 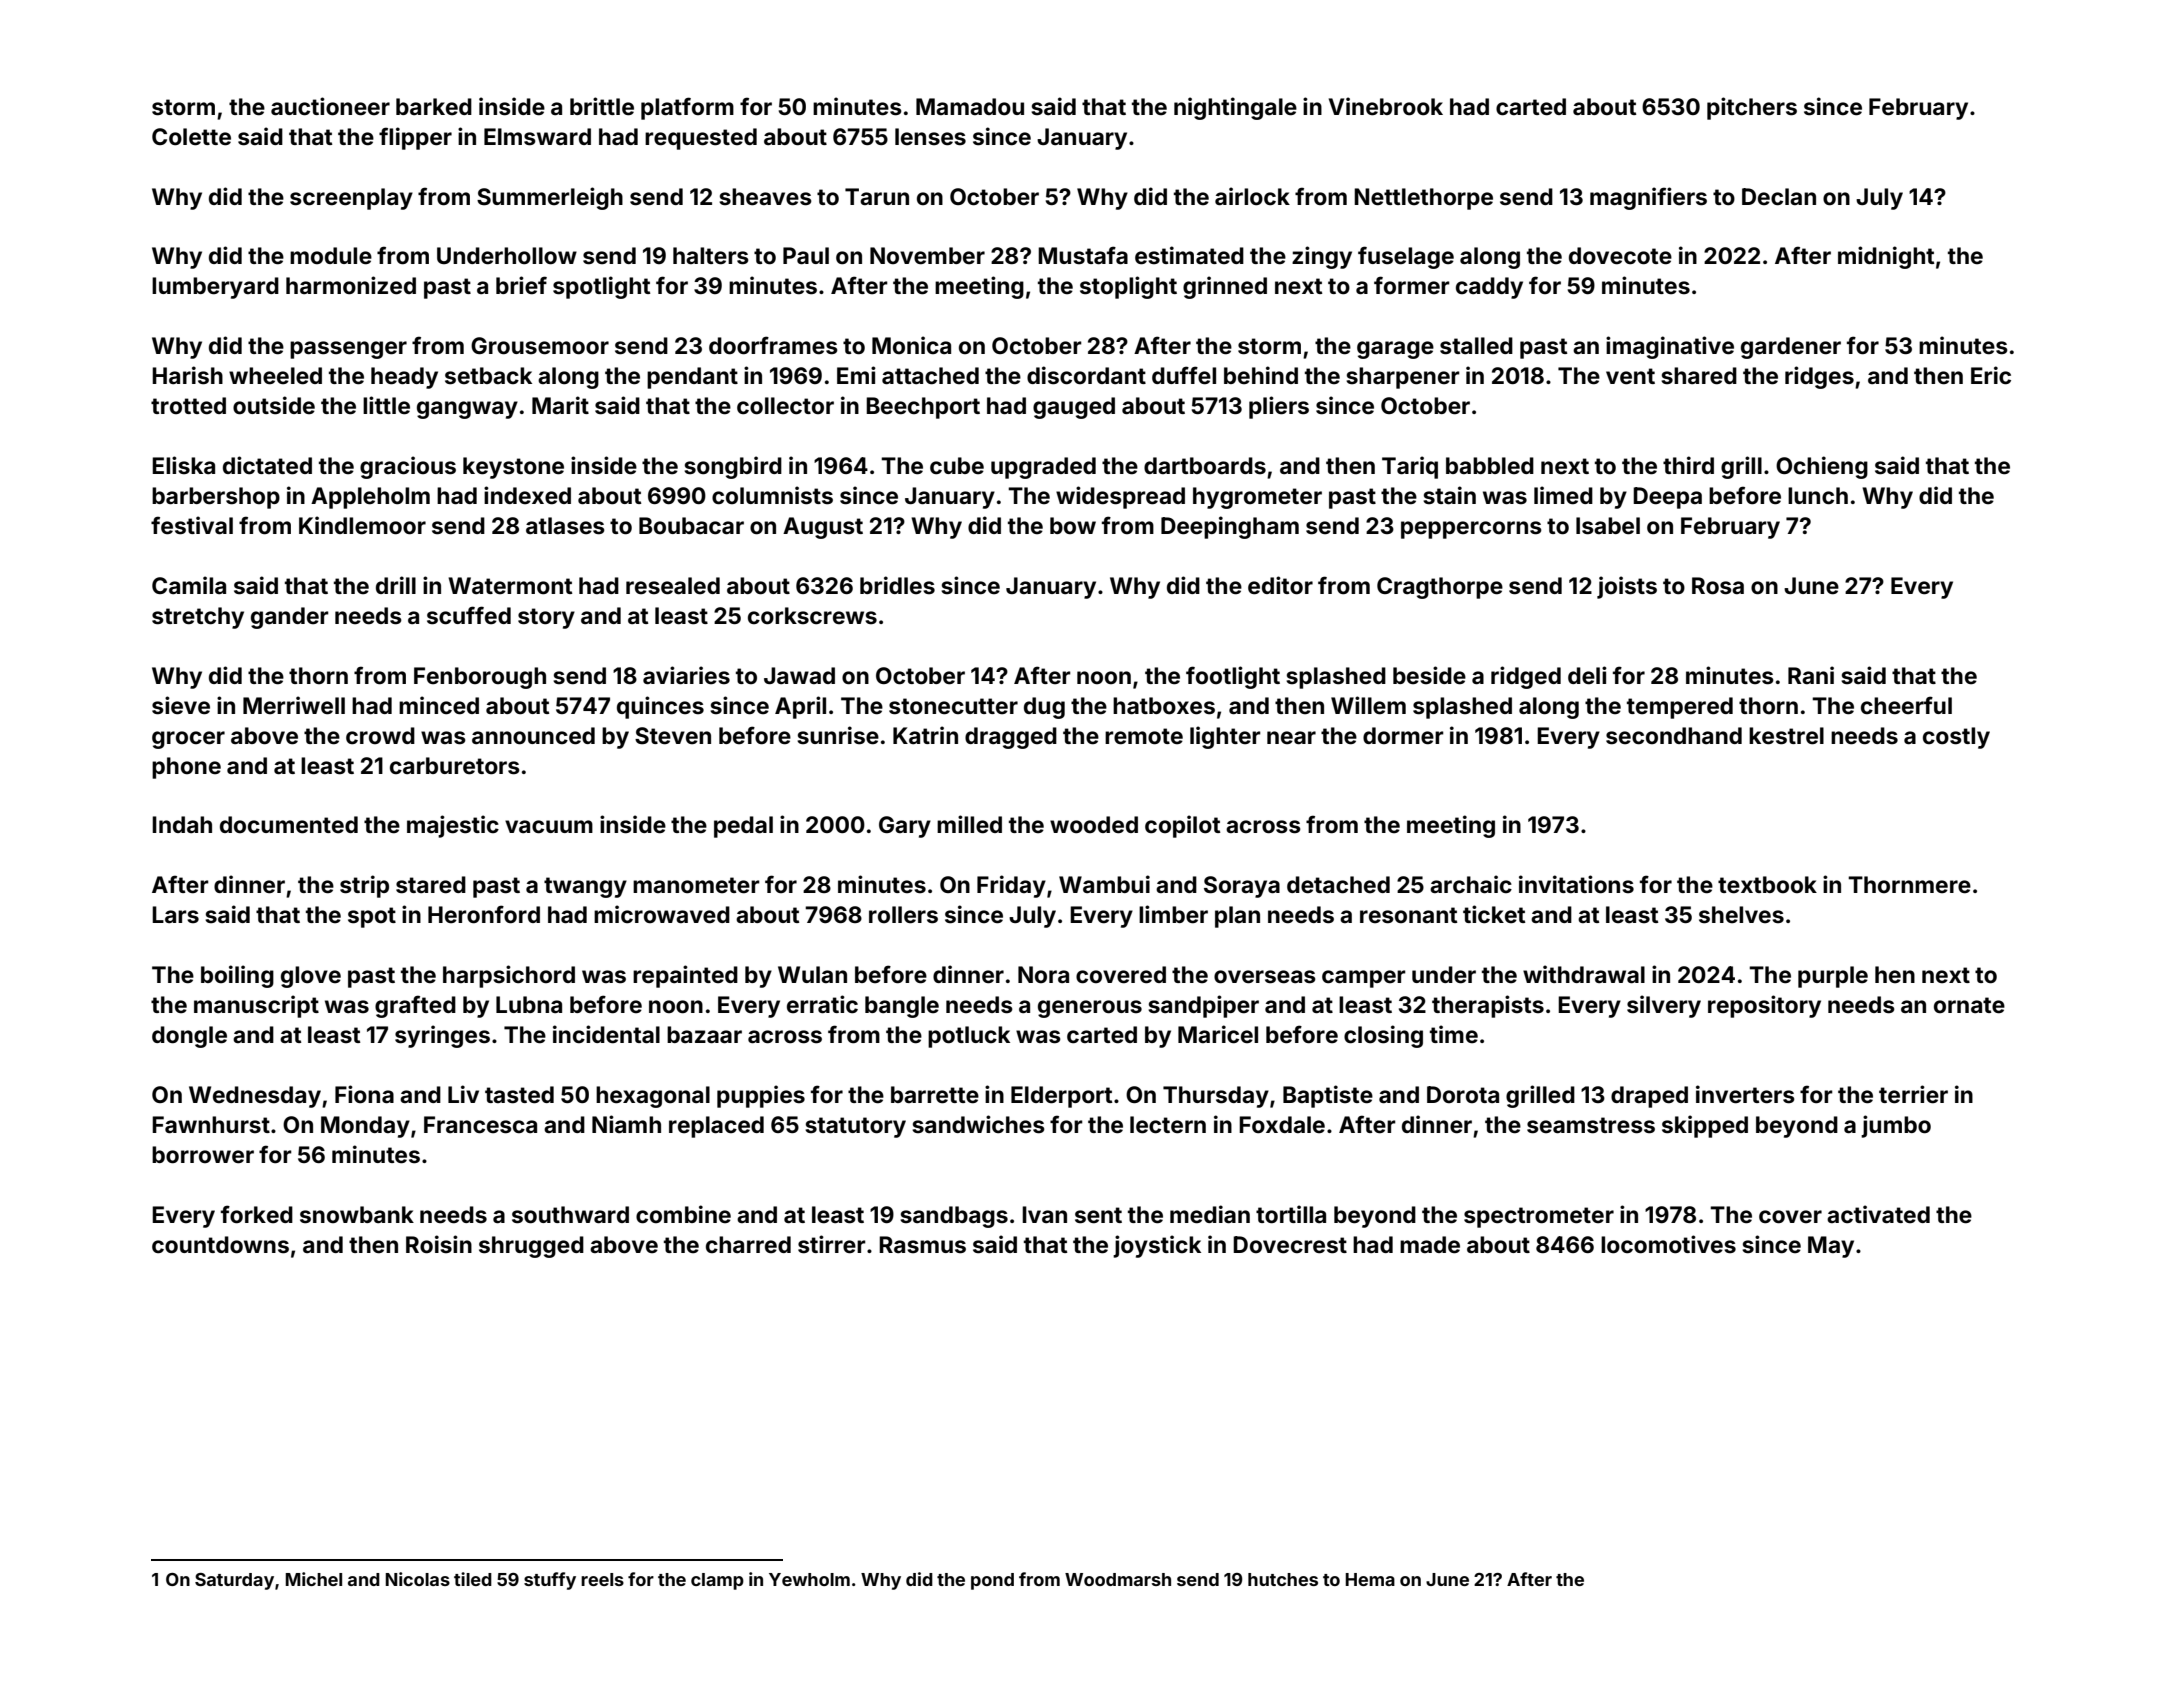 What do you see at coordinates (877, 196) in the page?
I see `Tarun` at bounding box center [877, 196].
